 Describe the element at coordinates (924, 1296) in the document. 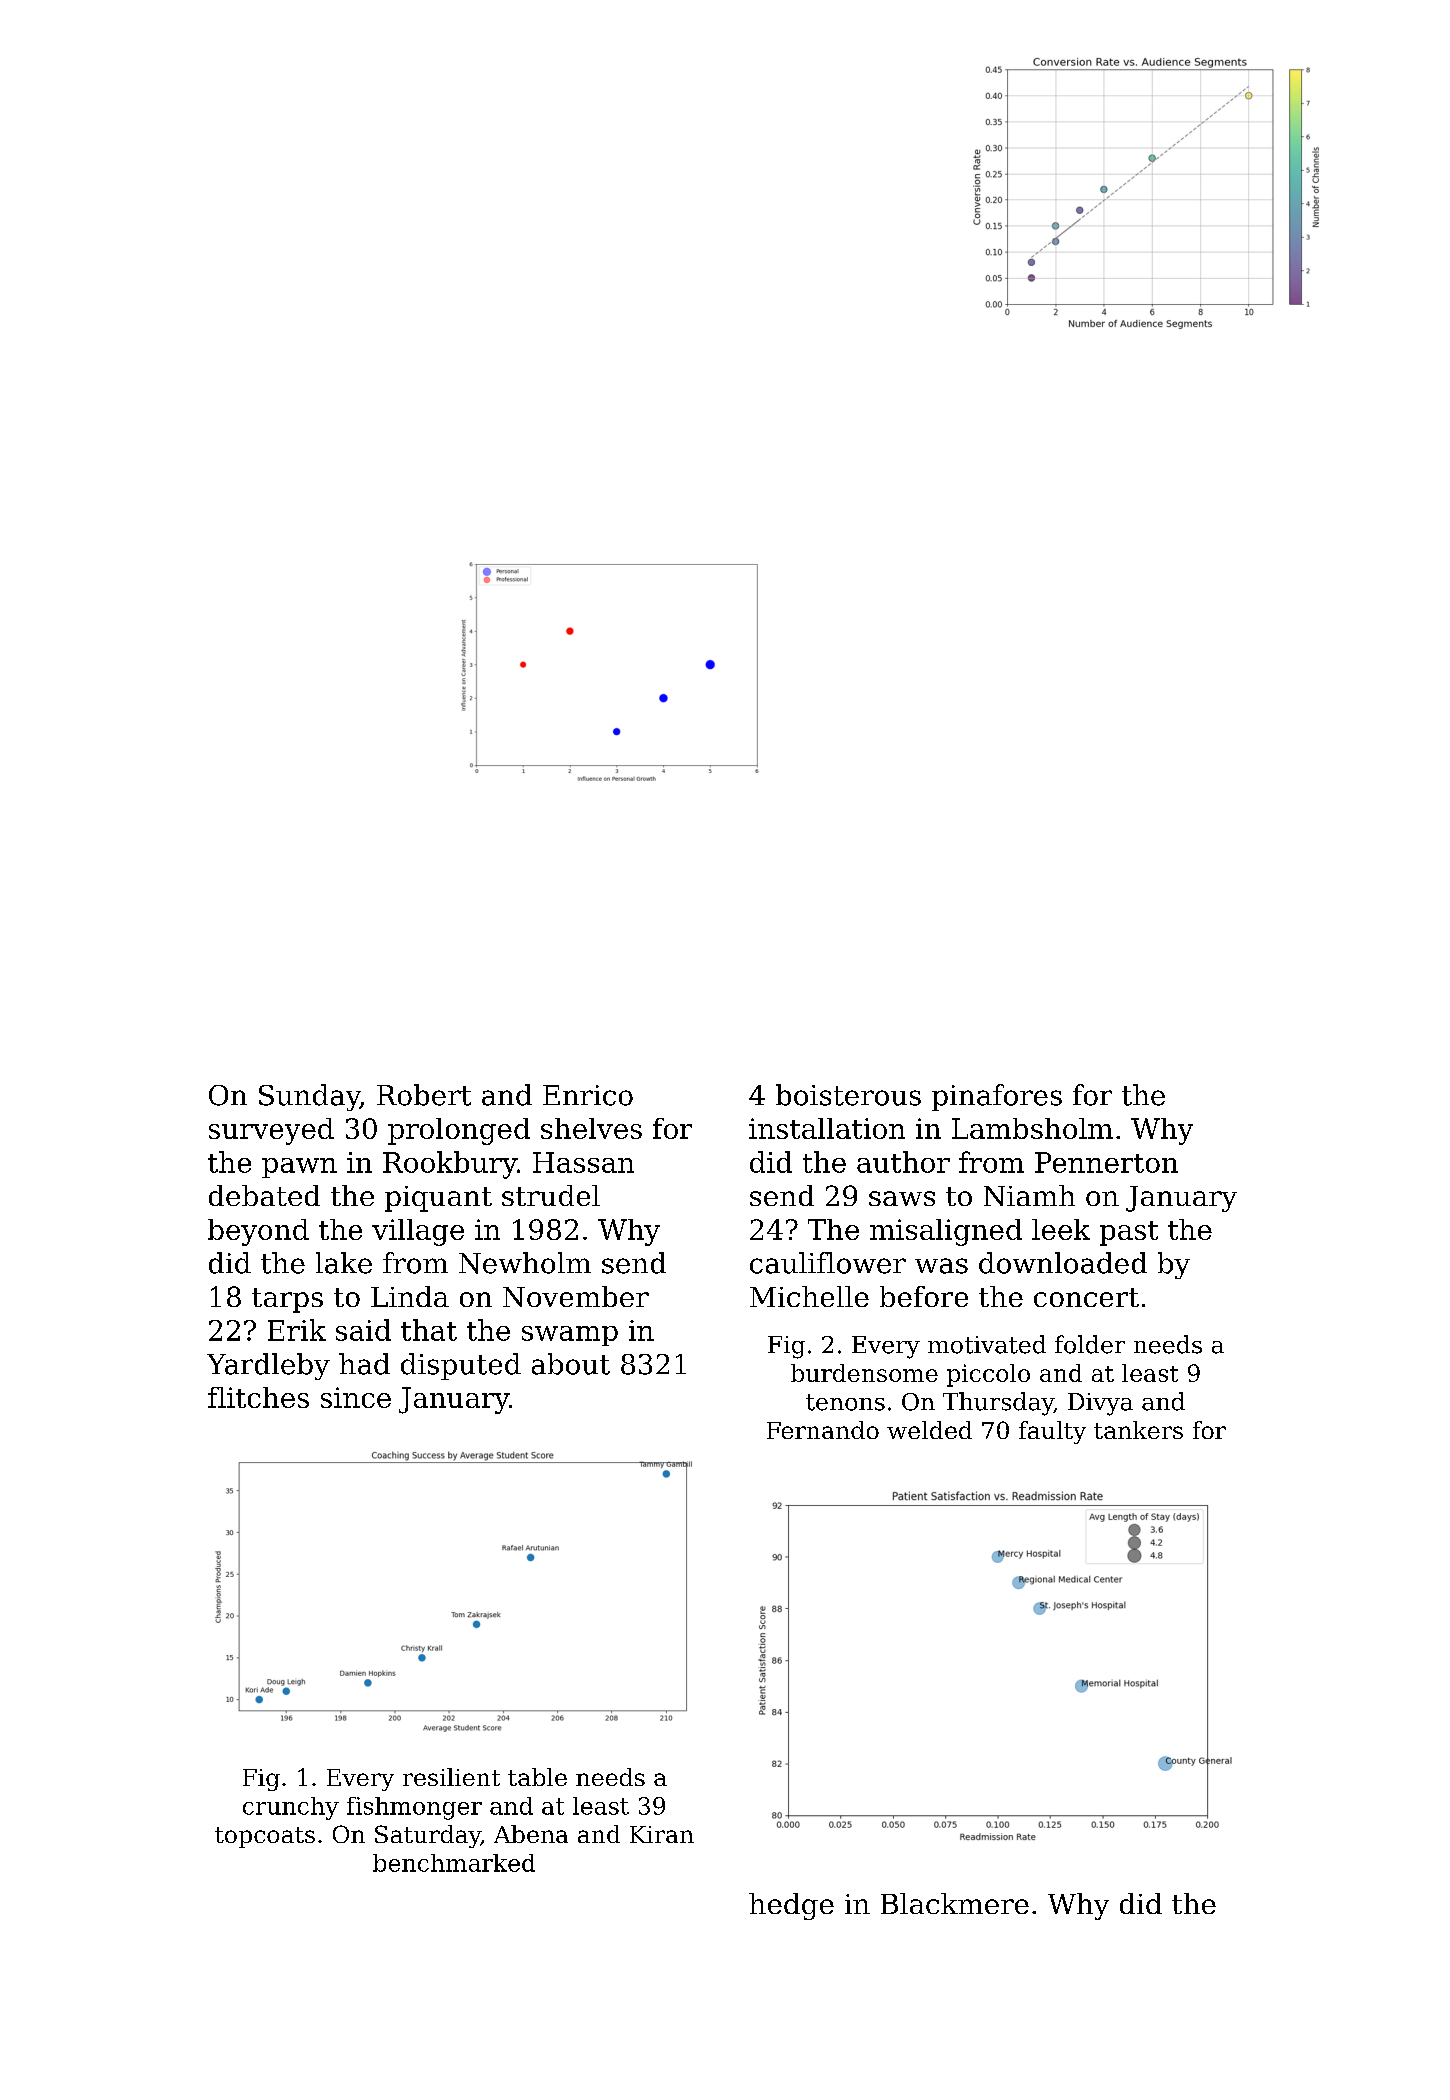

I see `before` at that location.
